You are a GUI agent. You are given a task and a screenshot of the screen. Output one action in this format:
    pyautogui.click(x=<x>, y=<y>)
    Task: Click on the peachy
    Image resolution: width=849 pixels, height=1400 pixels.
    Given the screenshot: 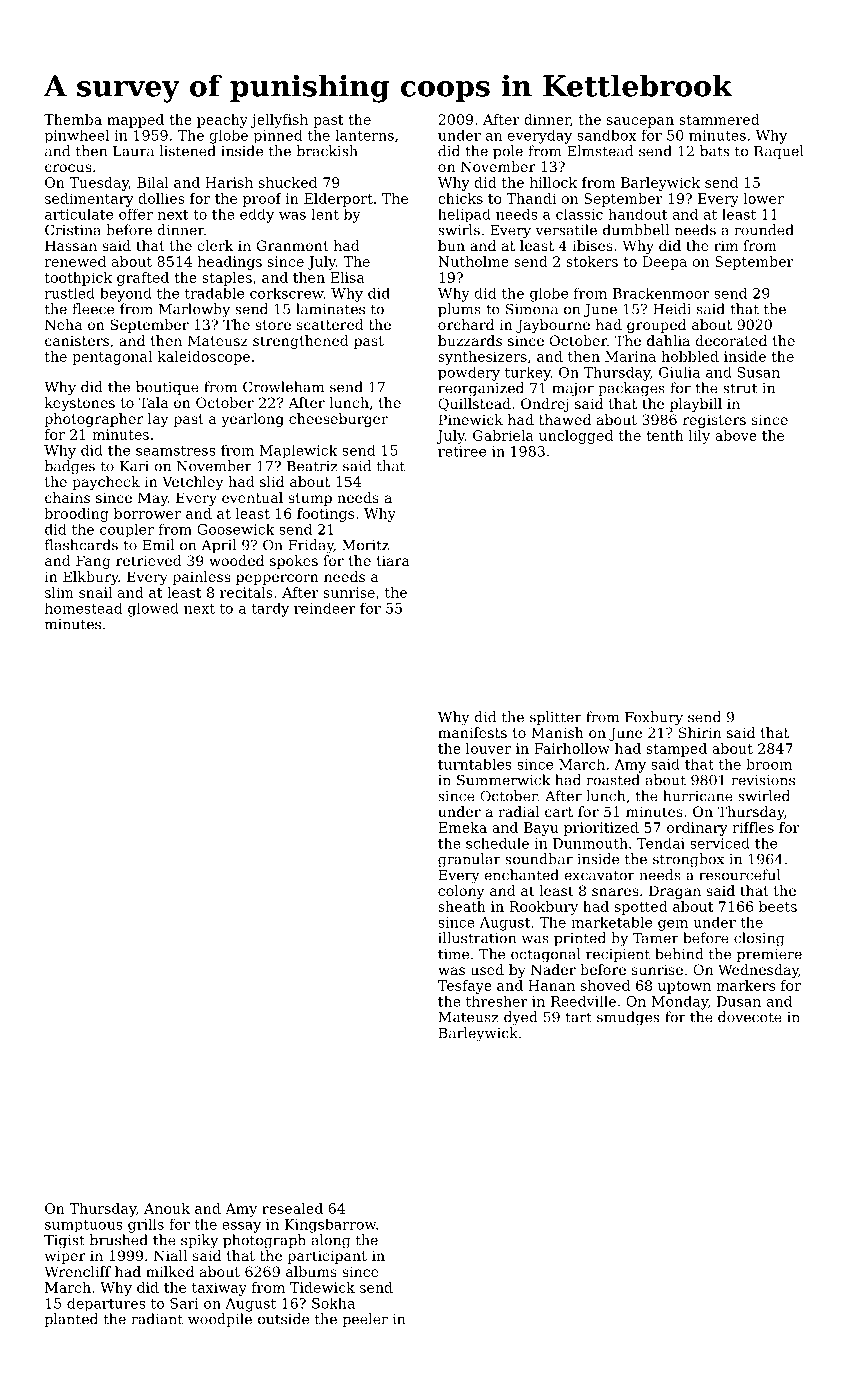 What is the action you would take?
    pyautogui.click(x=222, y=121)
